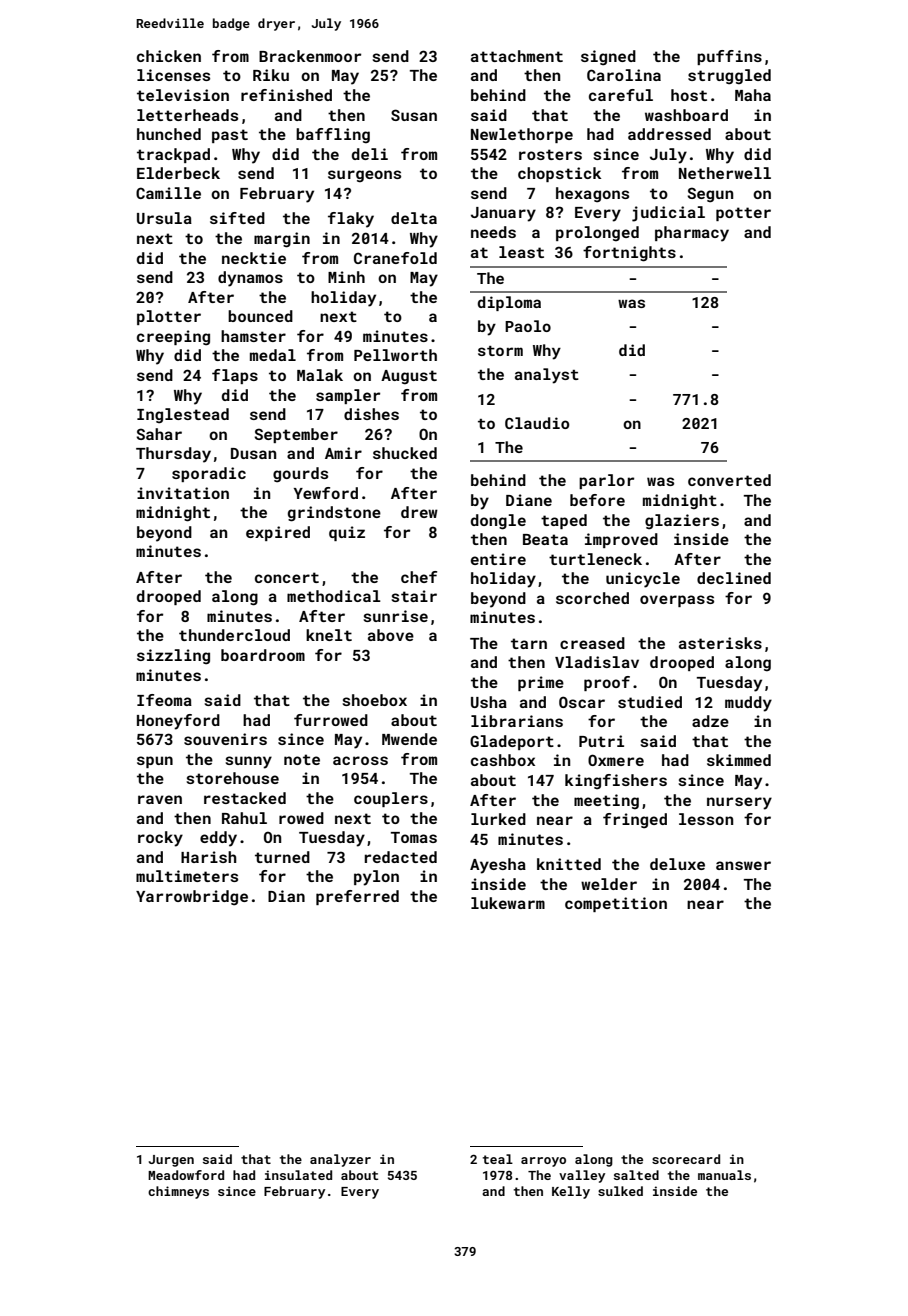 The width and height of the screenshot is (908, 1316). I want to click on attachment, so click(517, 56).
